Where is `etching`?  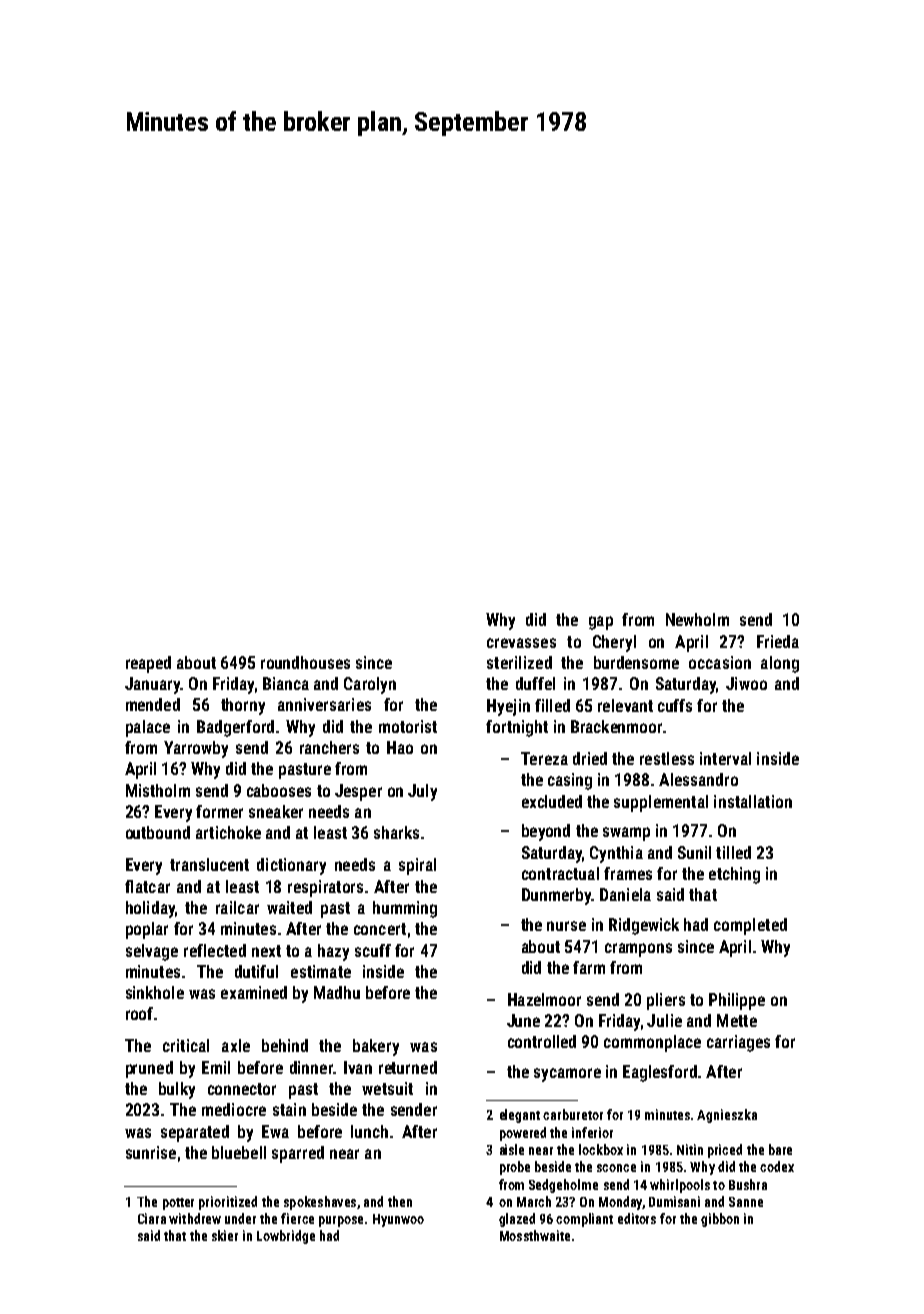
etching is located at coordinates (734, 875).
